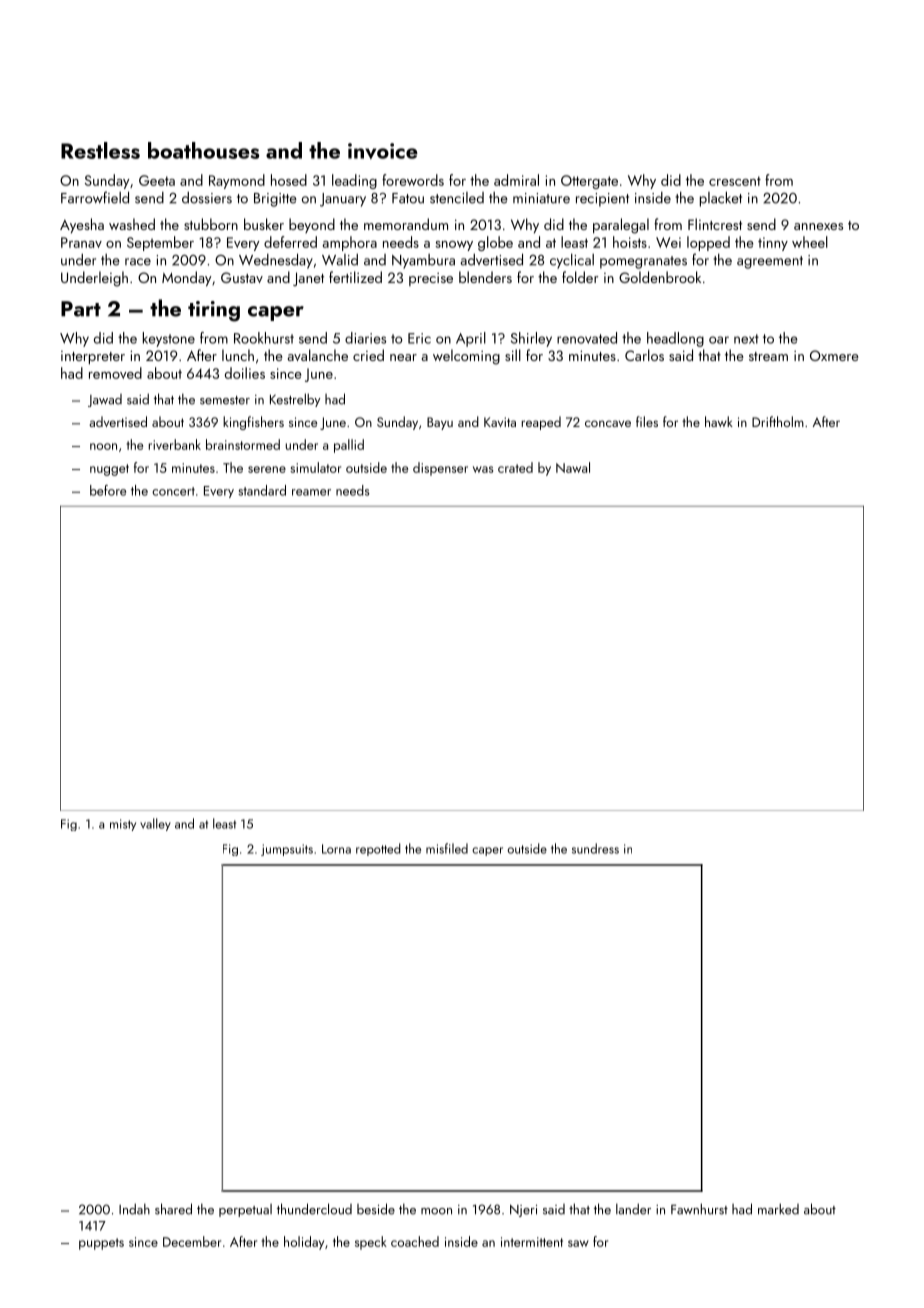 The image size is (924, 1308). Describe the element at coordinates (101, 1244) in the screenshot. I see `puppets` at that location.
